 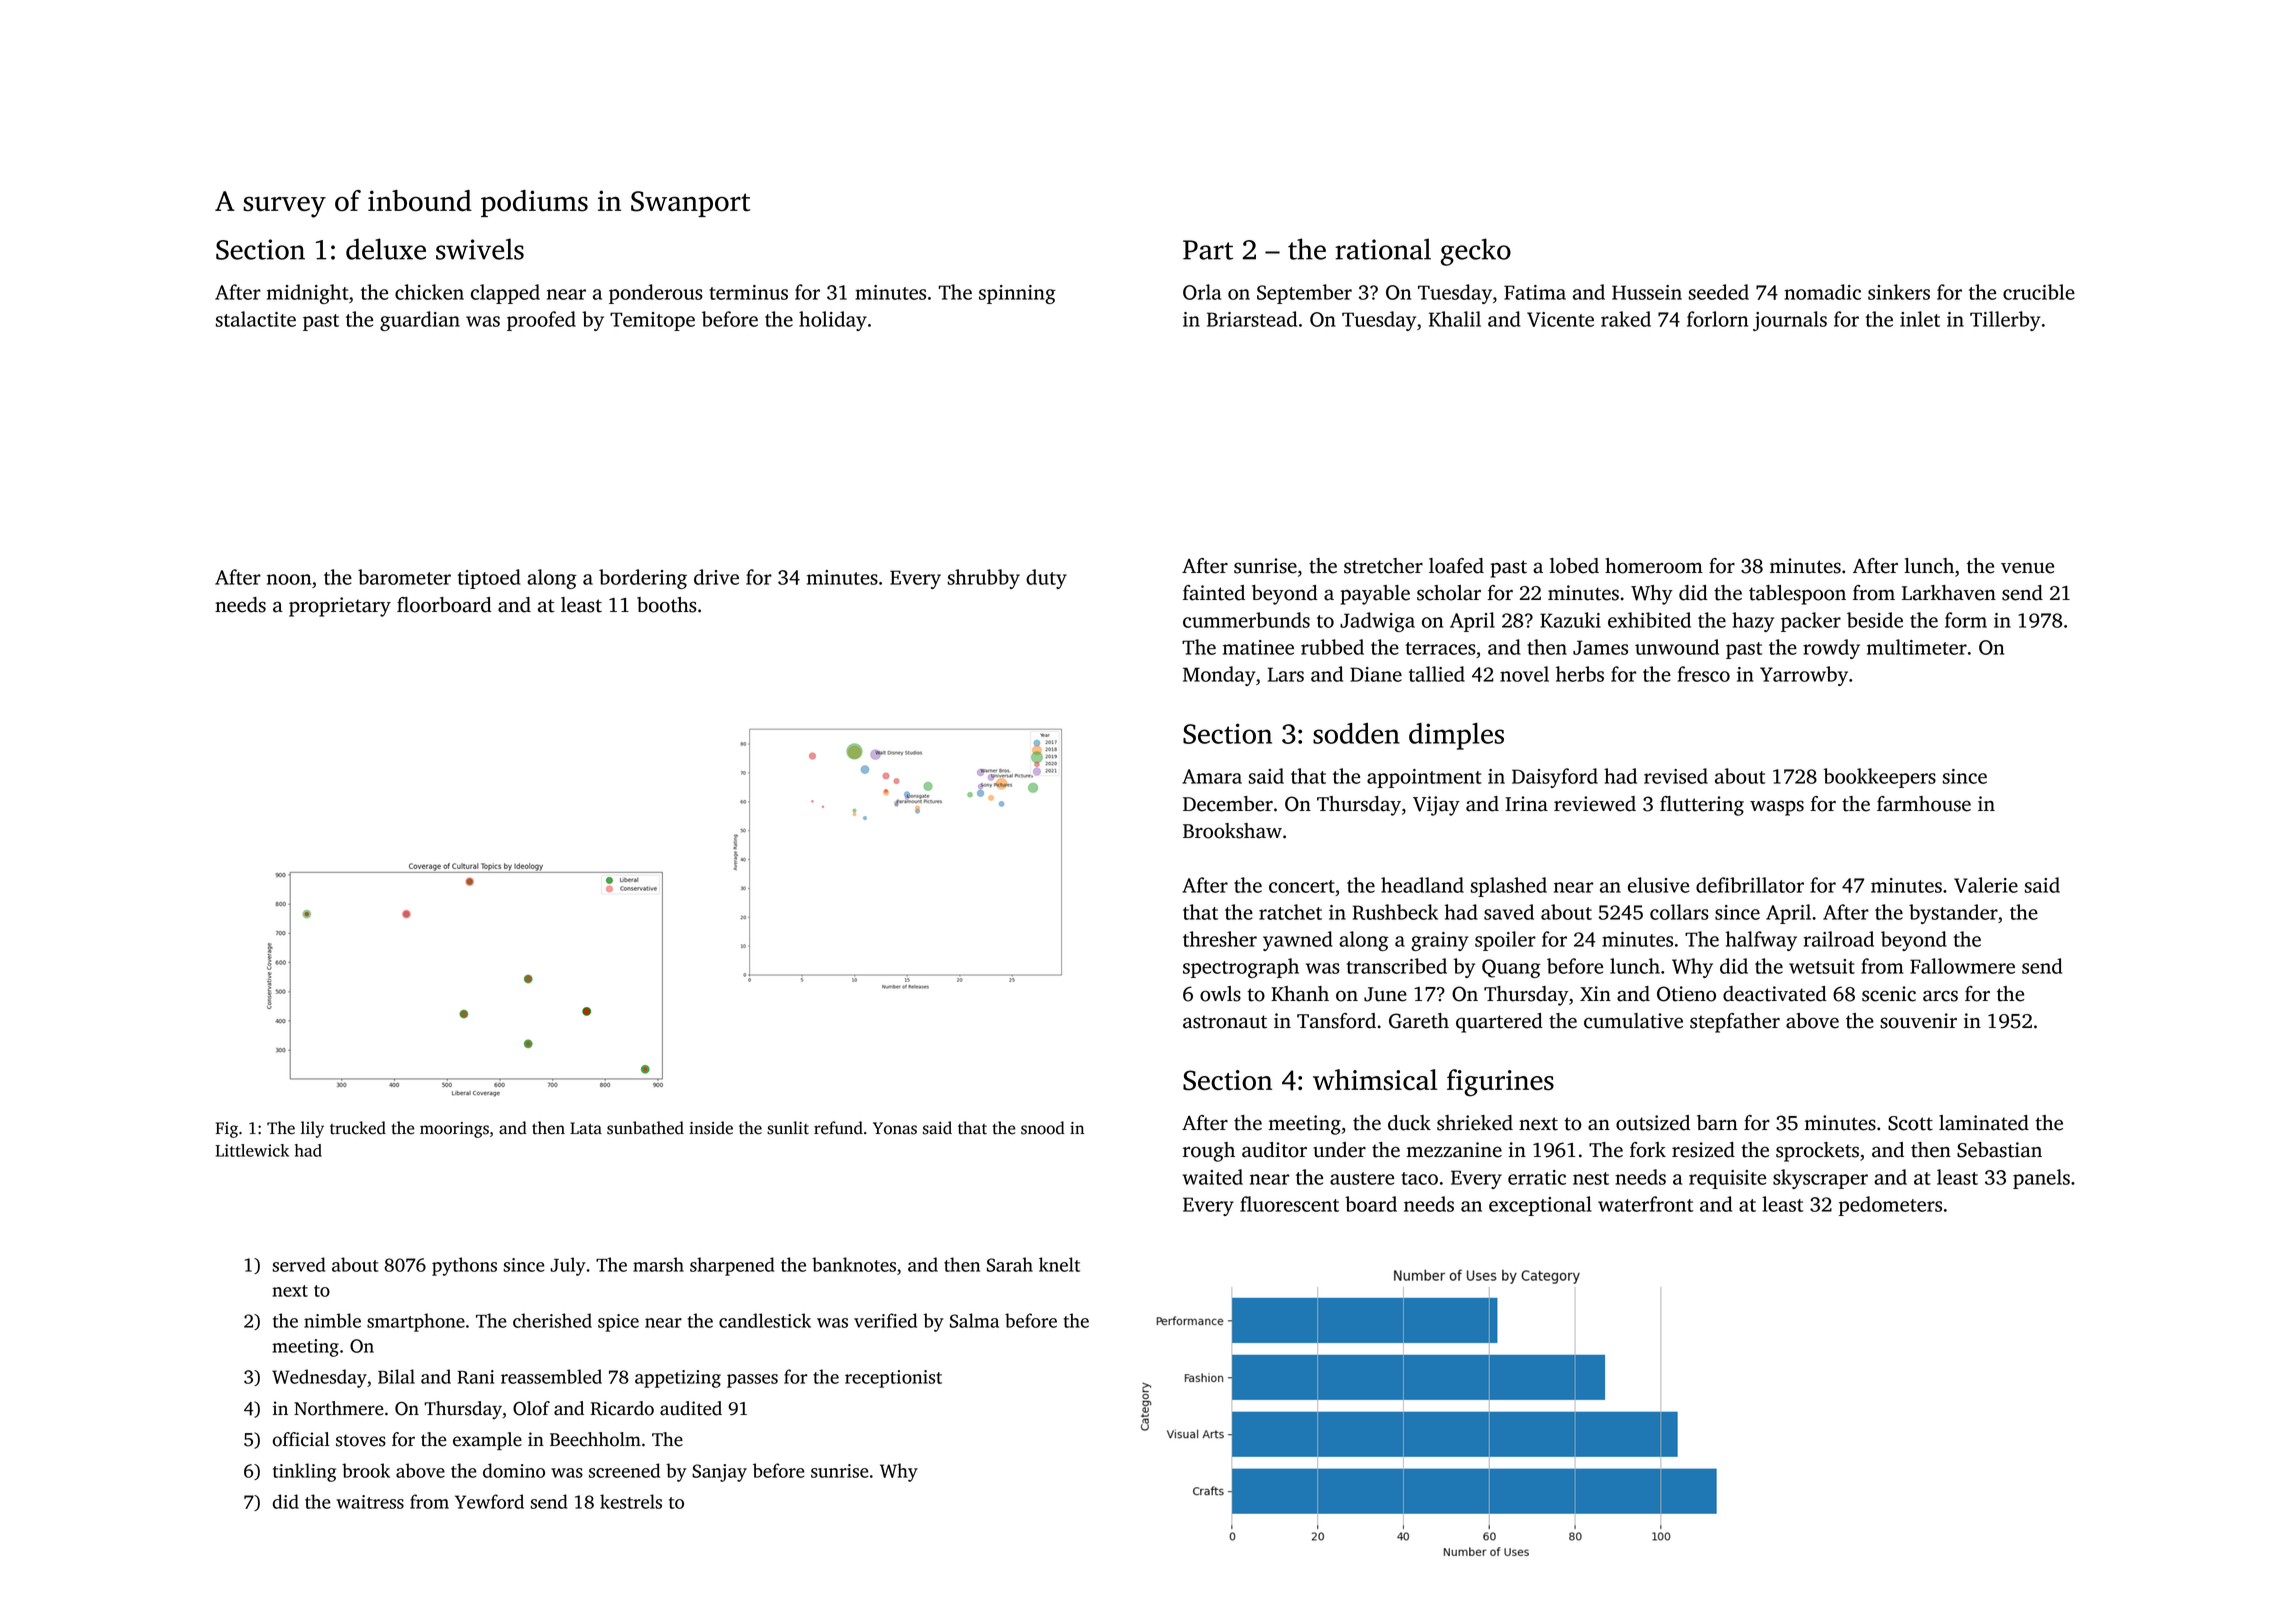 What do you see at coordinates (1436, 806) in the image?
I see `Vijay` at bounding box center [1436, 806].
